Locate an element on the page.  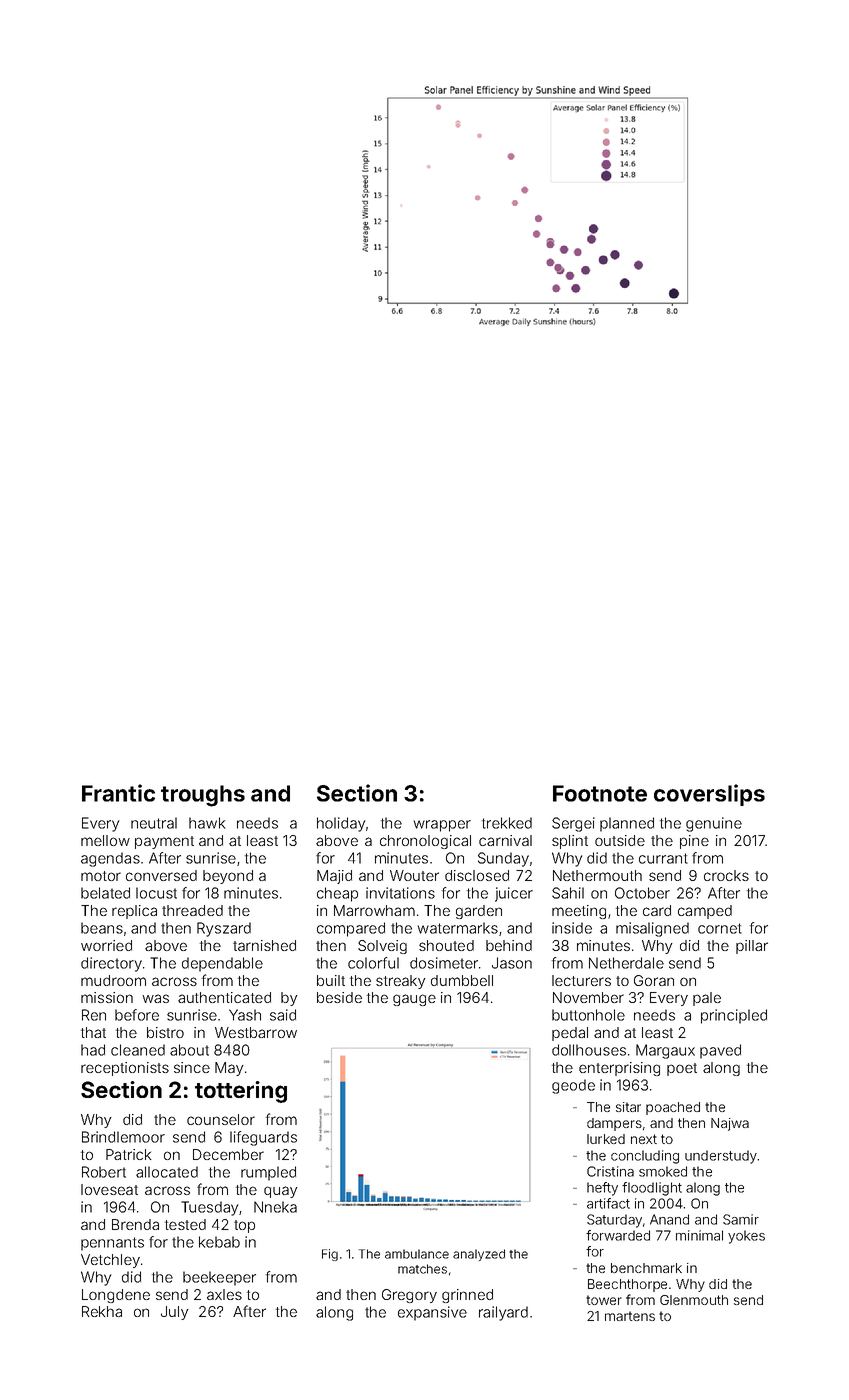
pillar is located at coordinates (752, 947).
